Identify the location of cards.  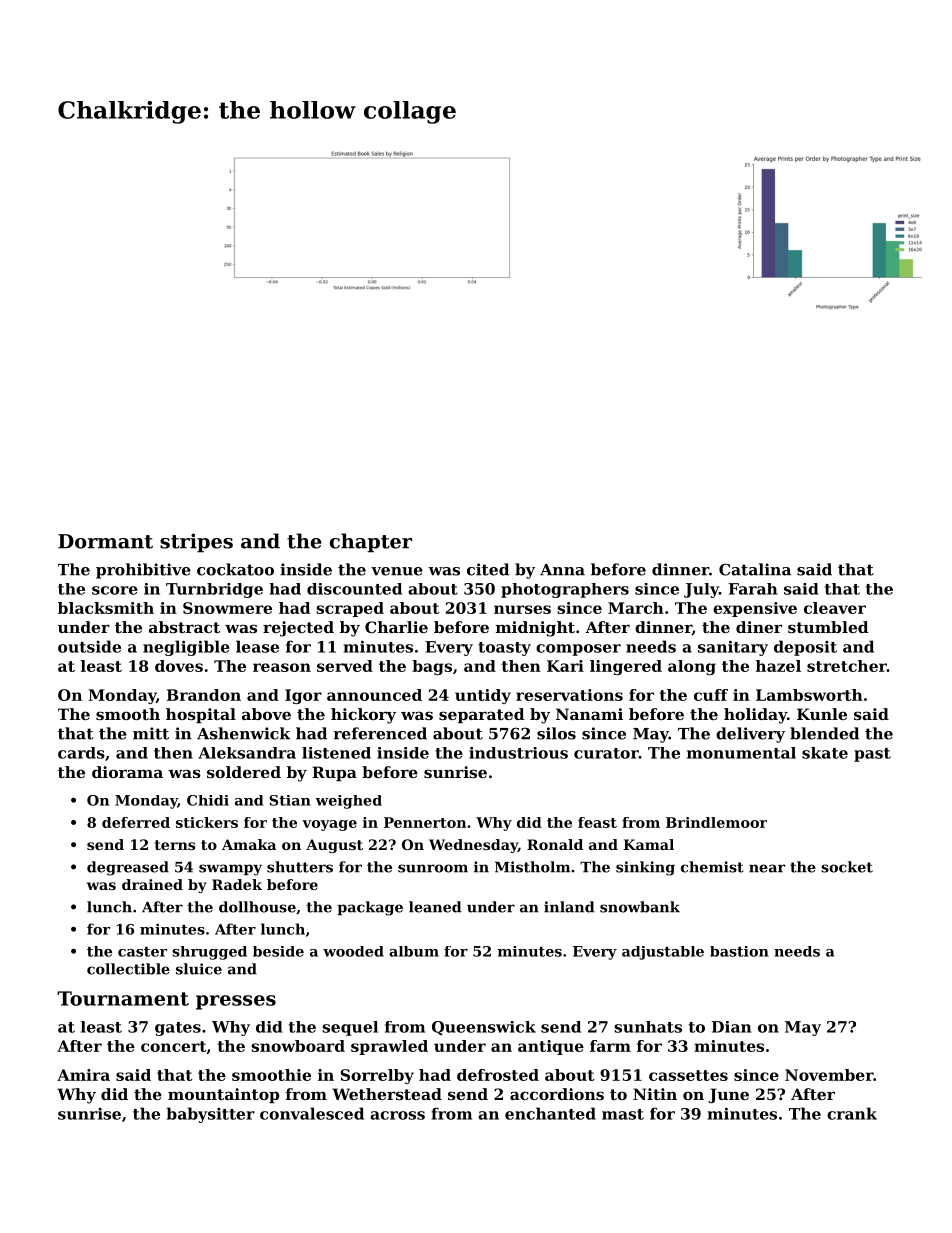
(81, 753).
